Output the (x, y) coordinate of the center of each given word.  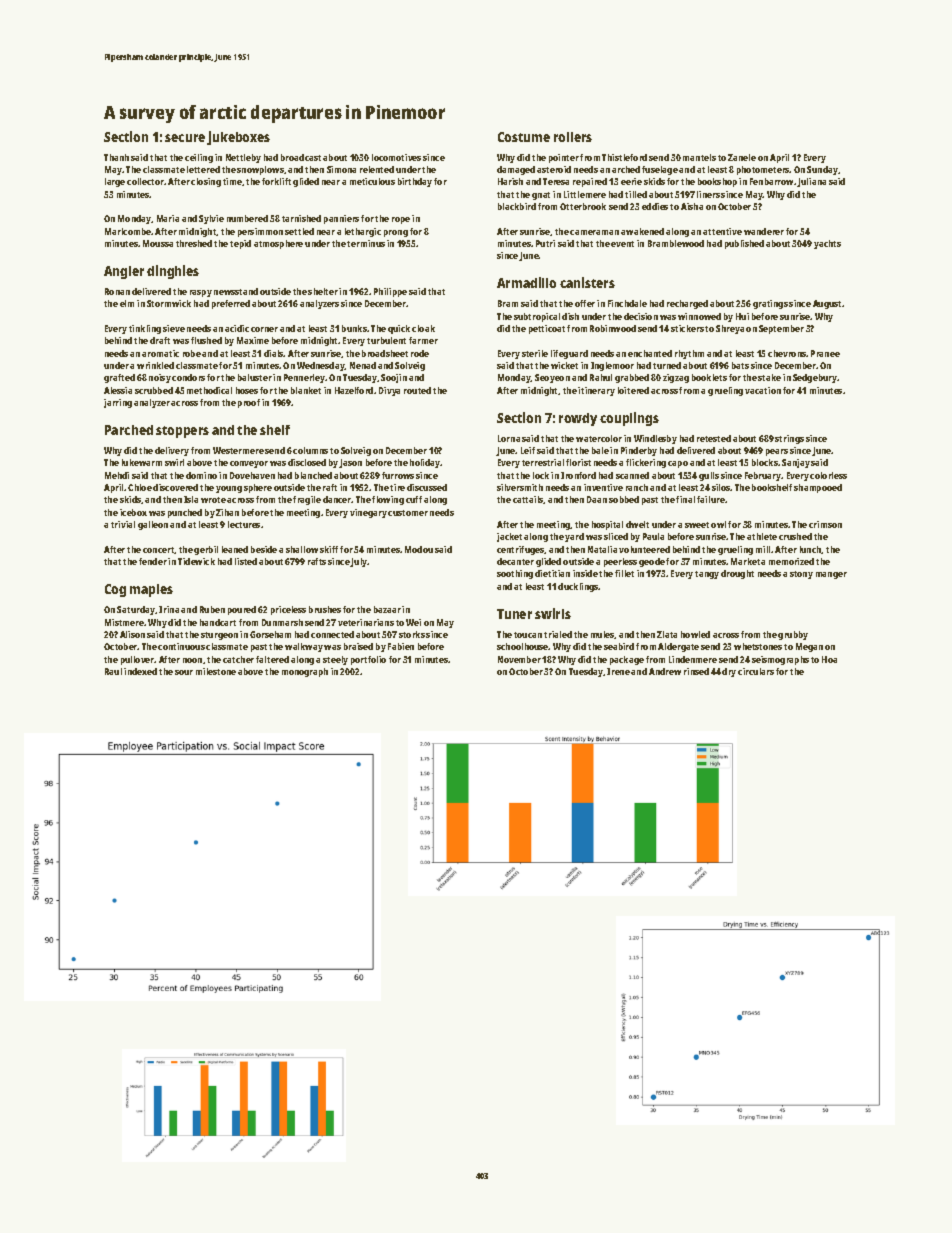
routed (417, 390)
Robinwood (613, 328)
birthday (415, 182)
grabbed (632, 378)
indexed (140, 671)
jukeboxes (238, 138)
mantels (699, 157)
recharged (687, 304)
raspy (201, 293)
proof (249, 403)
